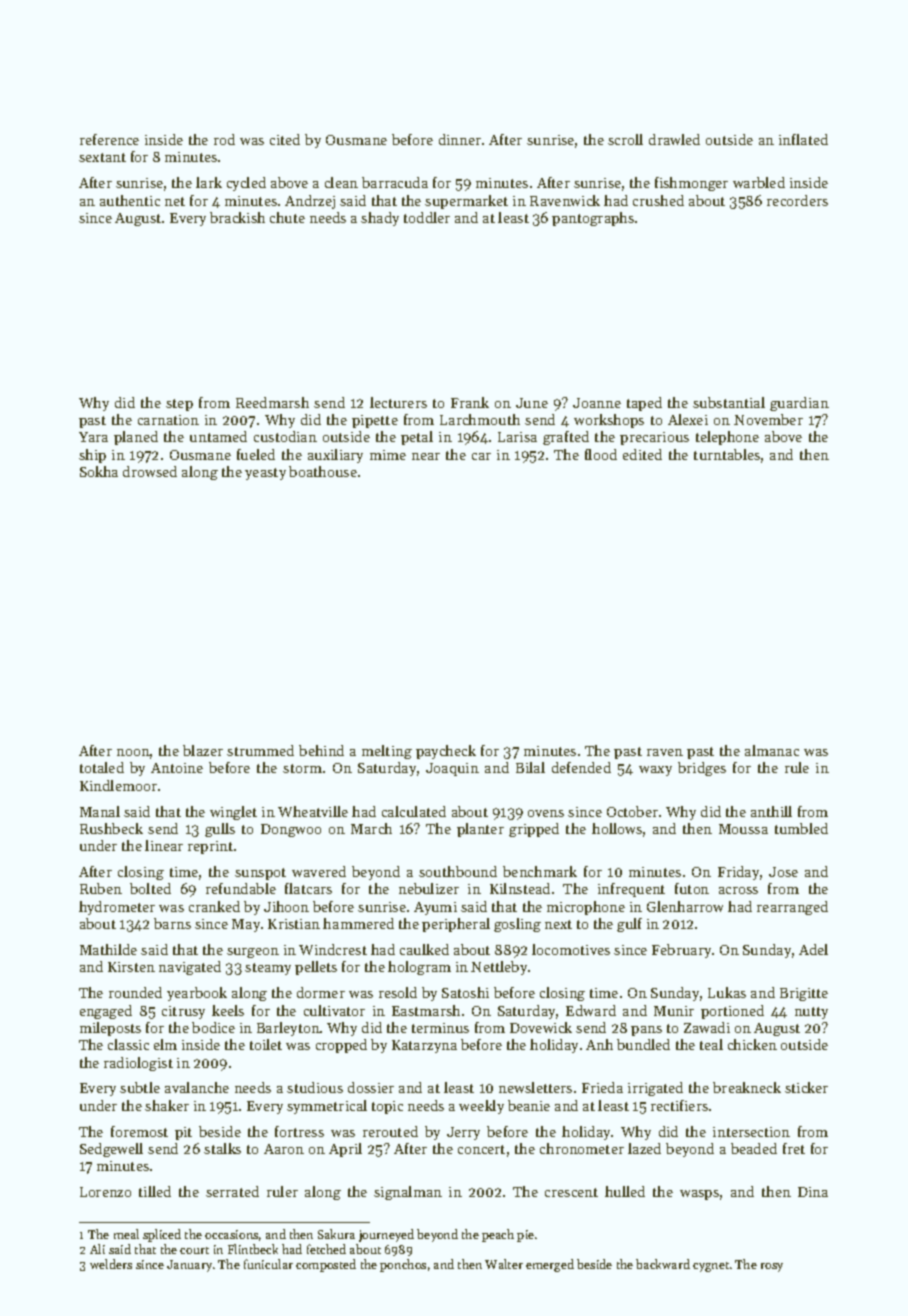  Describe the element at coordinates (460, 139) in the screenshot. I see `dinner` at that location.
